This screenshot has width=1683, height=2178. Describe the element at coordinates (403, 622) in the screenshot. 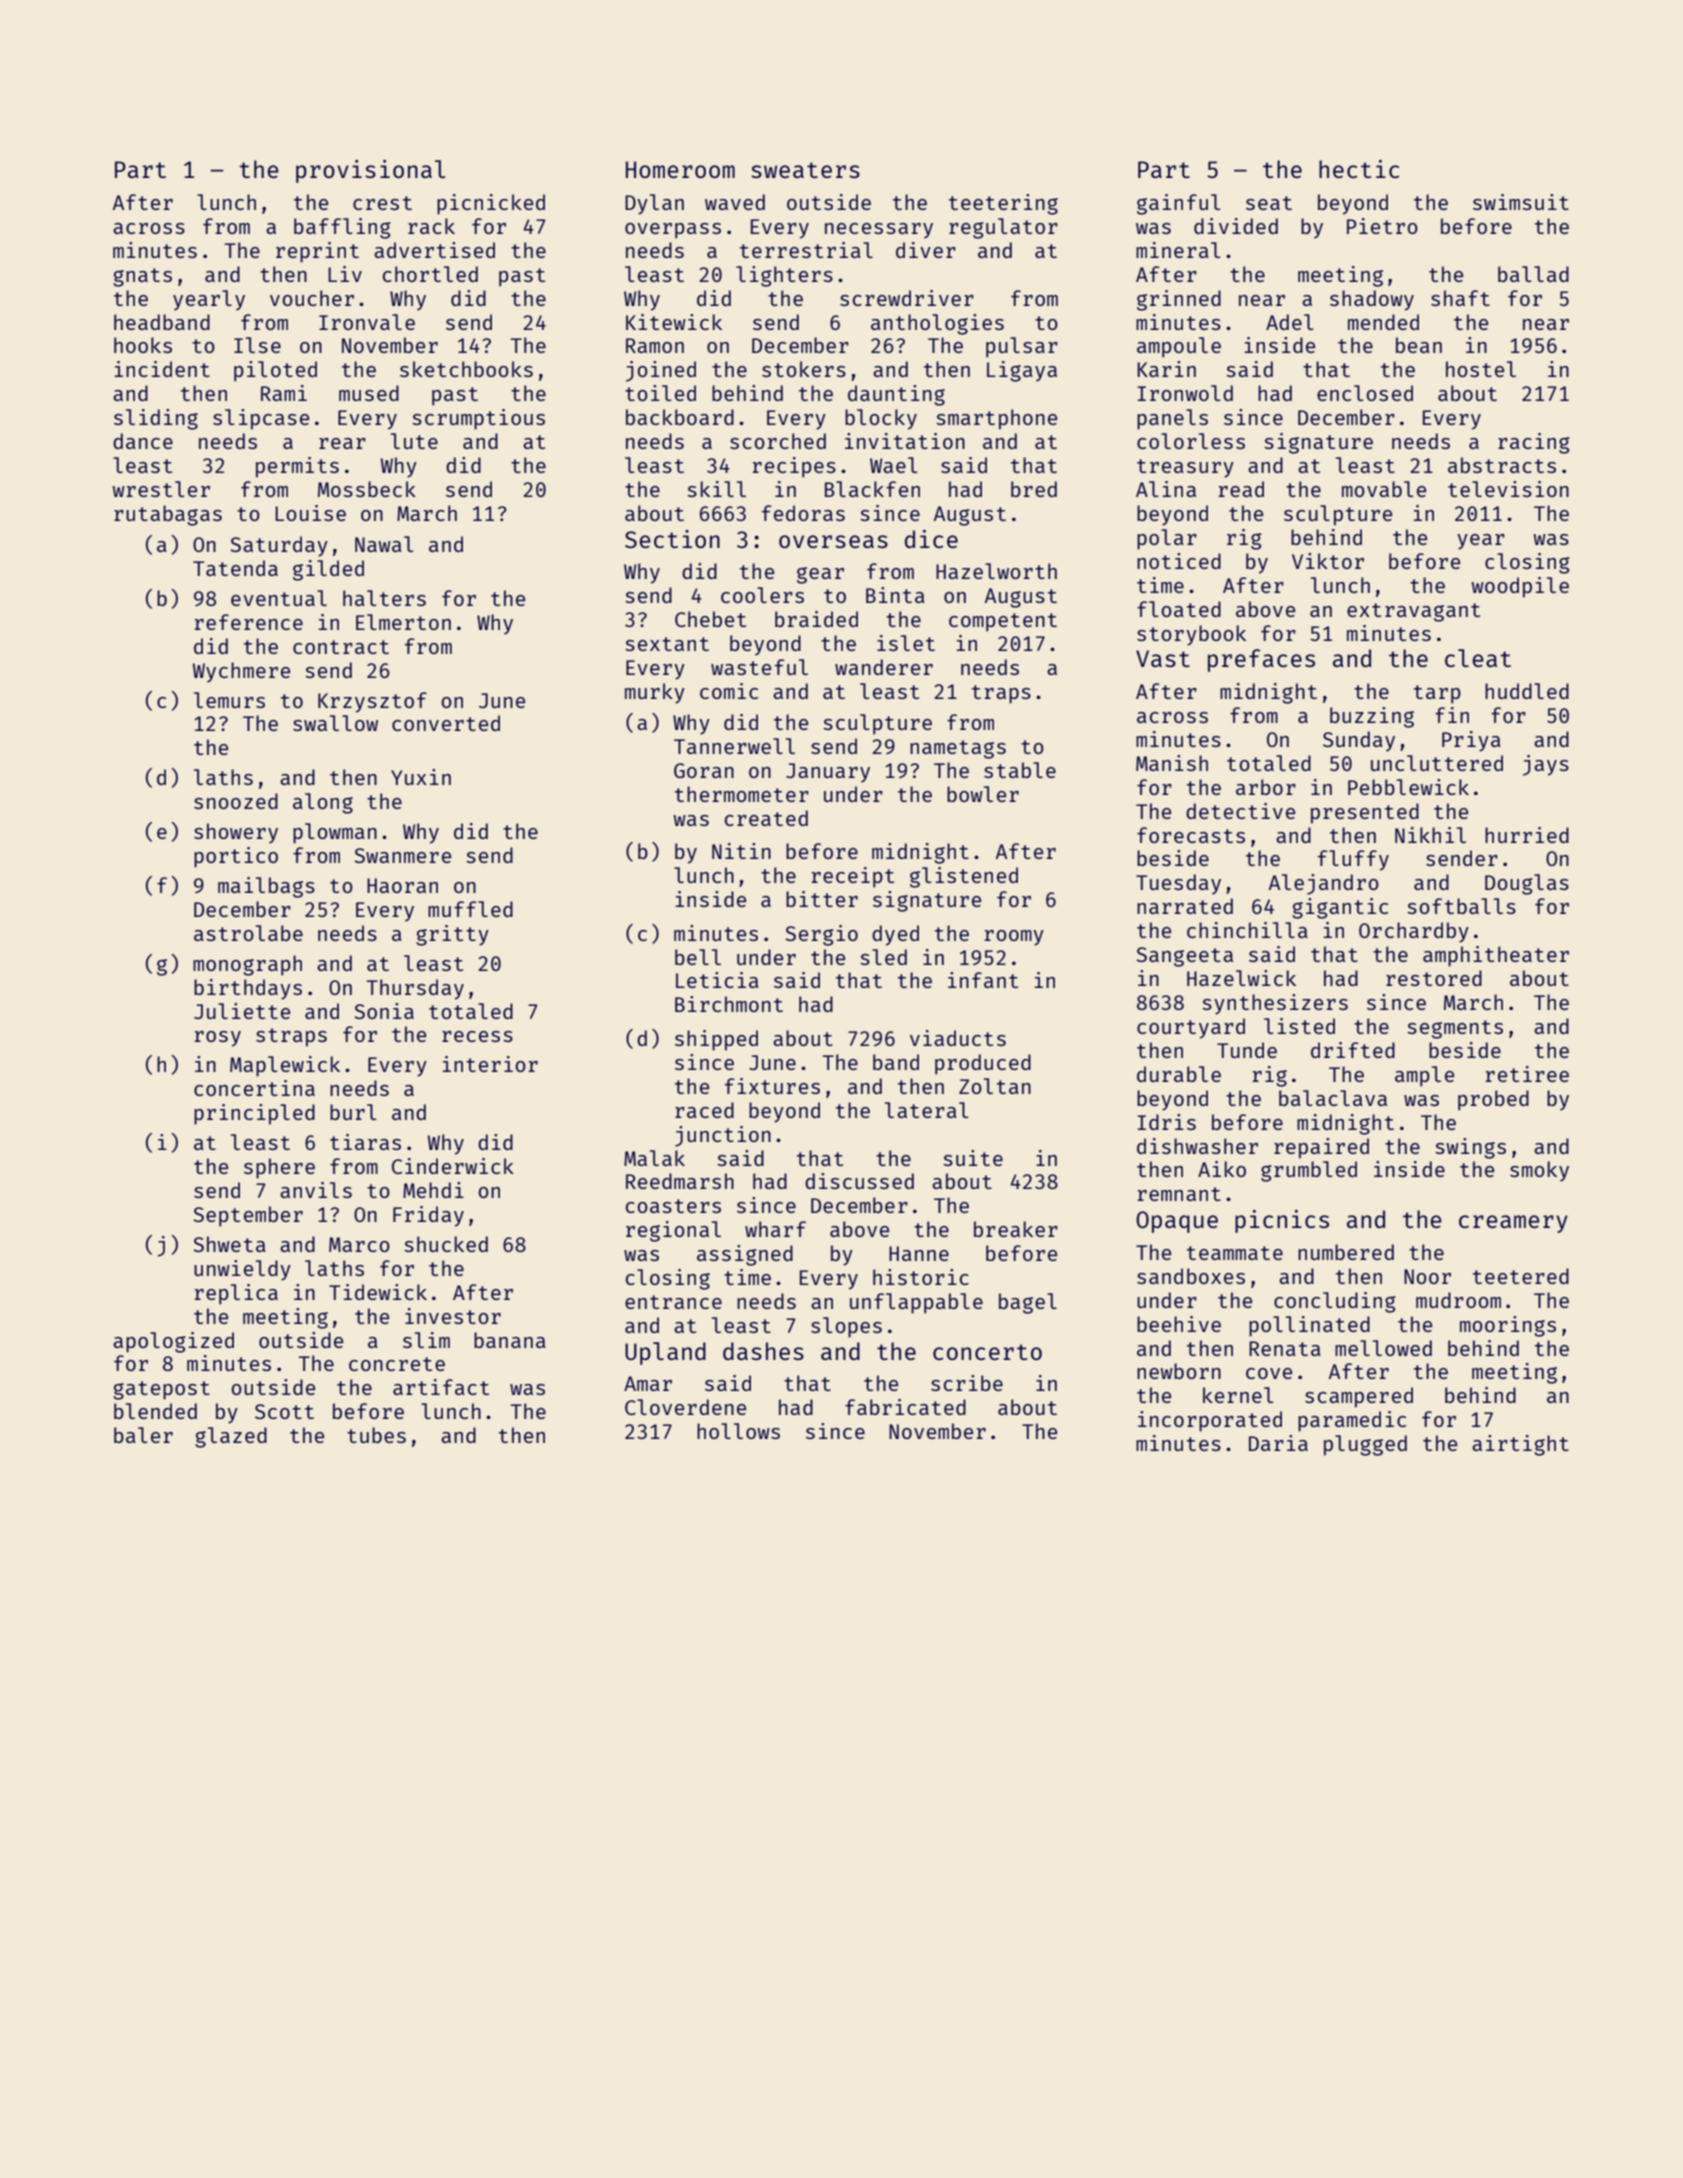

I see `Elmerton` at that location.
